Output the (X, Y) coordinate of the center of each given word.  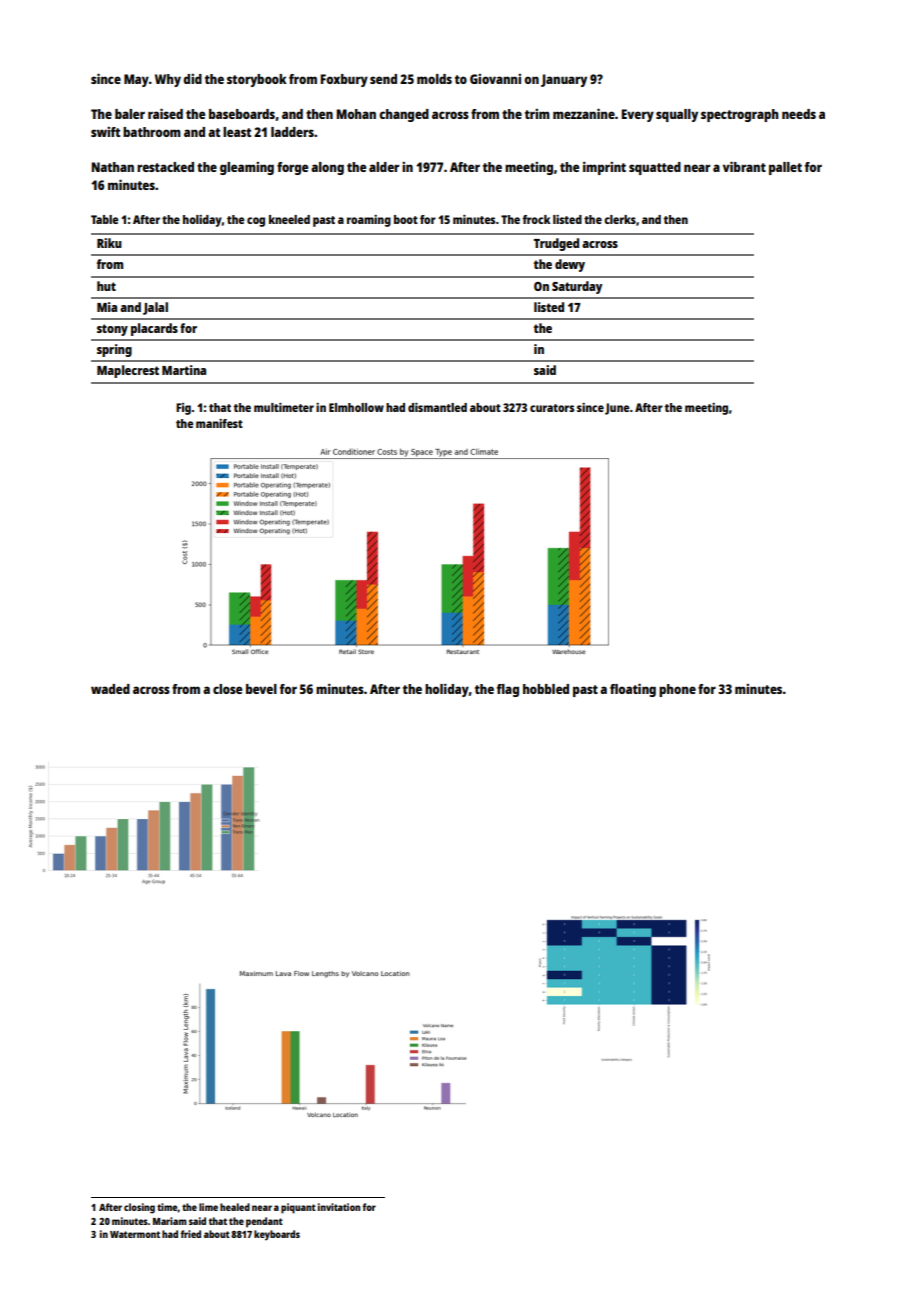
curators (552, 408)
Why (168, 80)
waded (110, 689)
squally (677, 115)
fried (190, 1234)
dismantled (437, 407)
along (327, 168)
